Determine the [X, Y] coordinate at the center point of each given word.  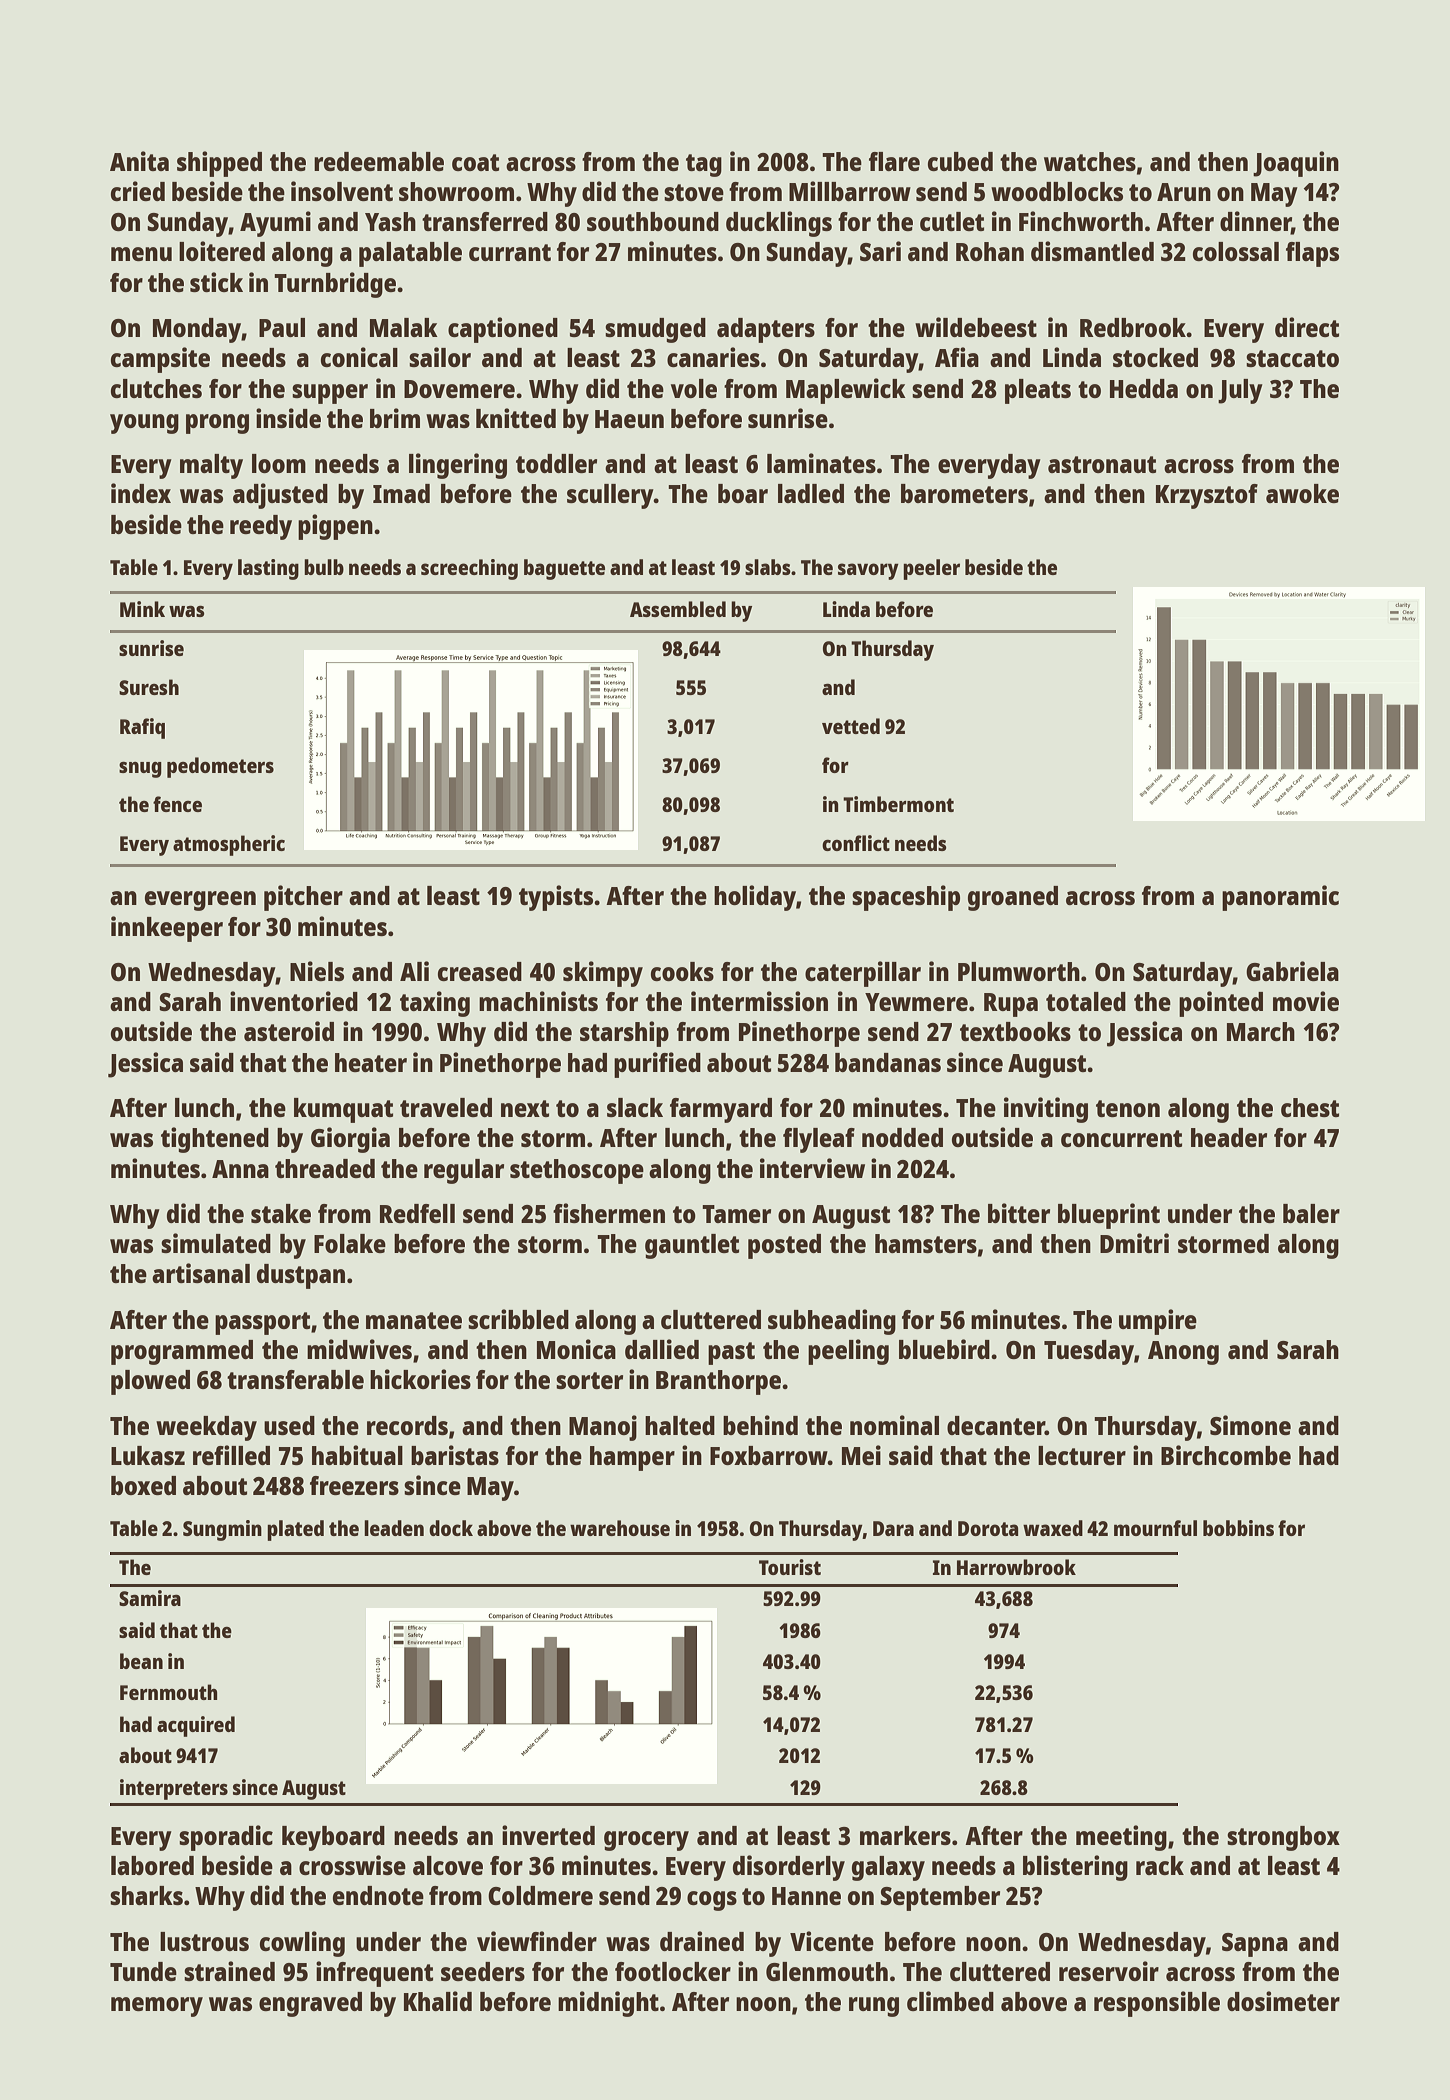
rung [874, 2007]
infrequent [374, 1974]
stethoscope [577, 1171]
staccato [1292, 358]
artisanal [201, 1273]
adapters [766, 330]
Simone [1250, 1425]
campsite [160, 360]
